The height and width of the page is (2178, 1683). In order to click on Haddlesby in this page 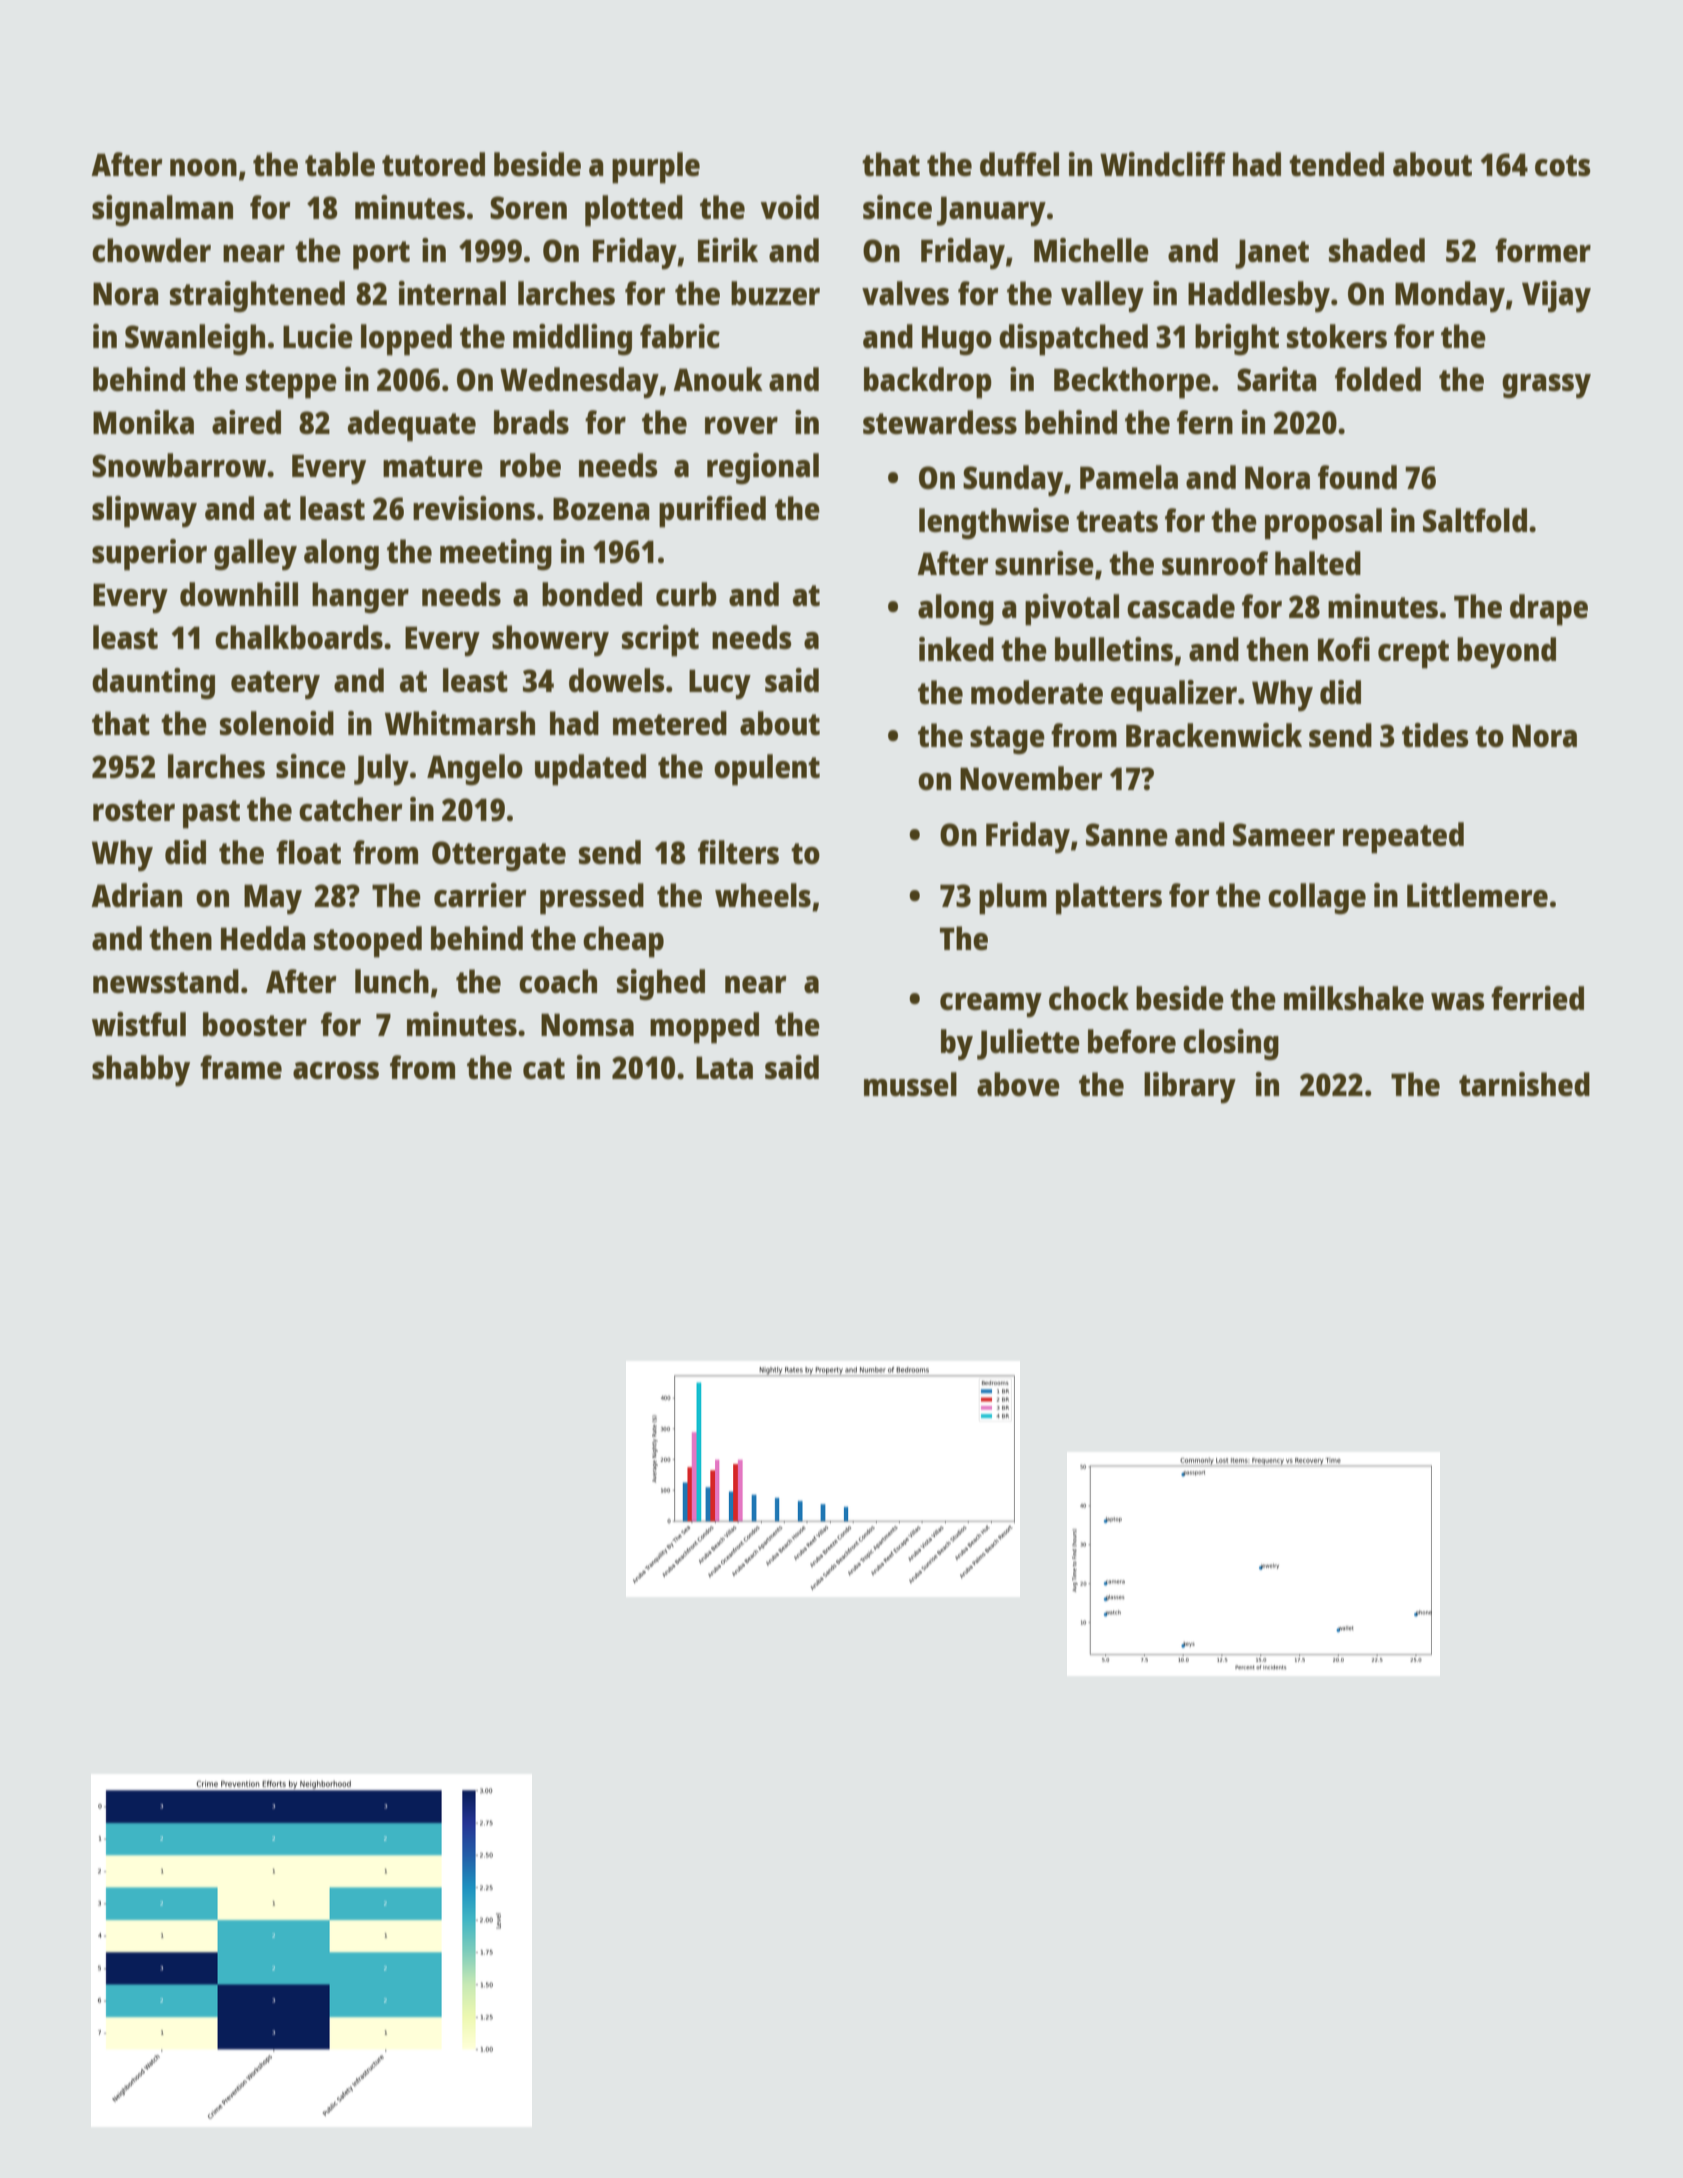, I will do `click(1259, 297)`.
